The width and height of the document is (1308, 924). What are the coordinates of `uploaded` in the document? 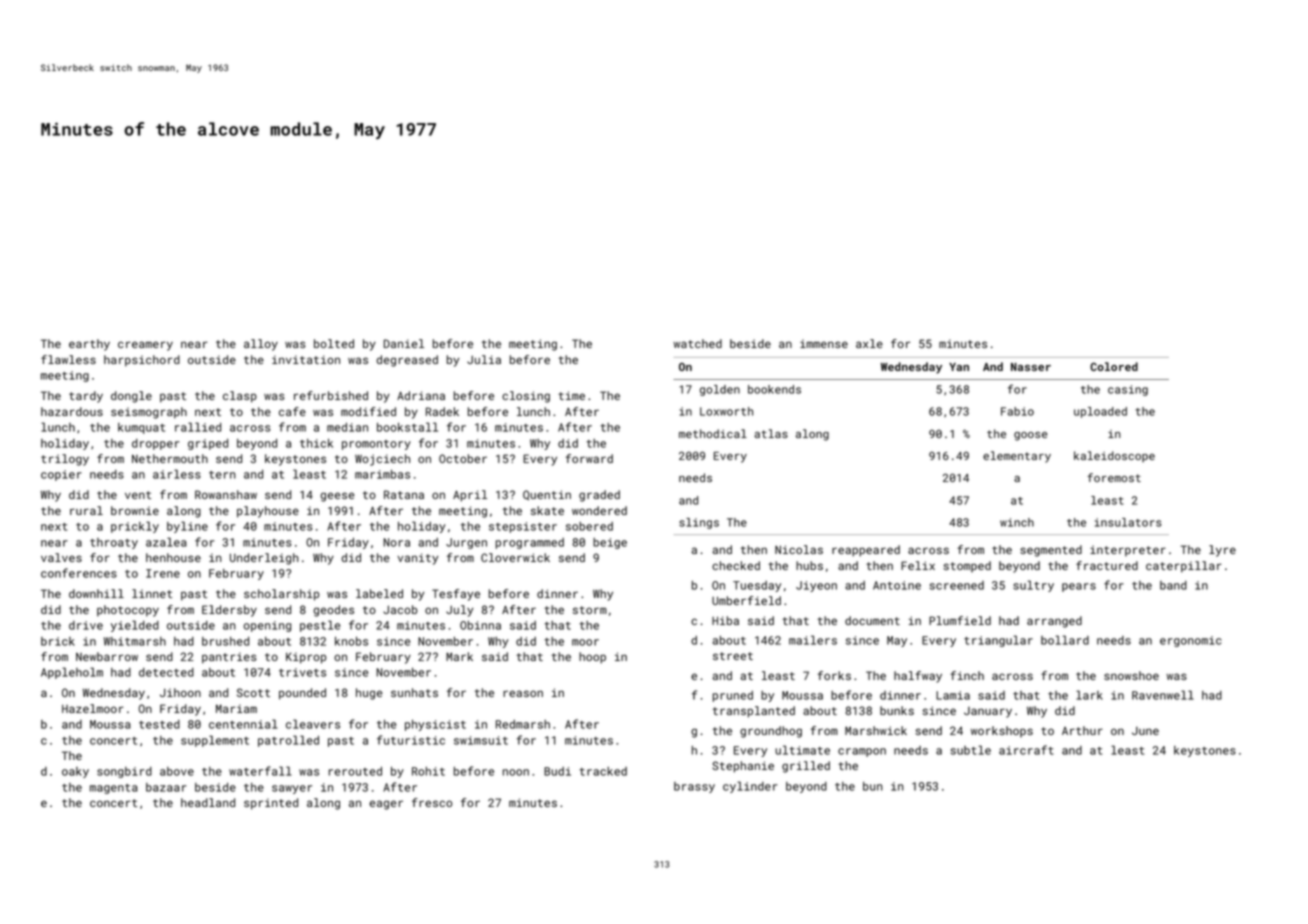 It's located at (1100, 412).
